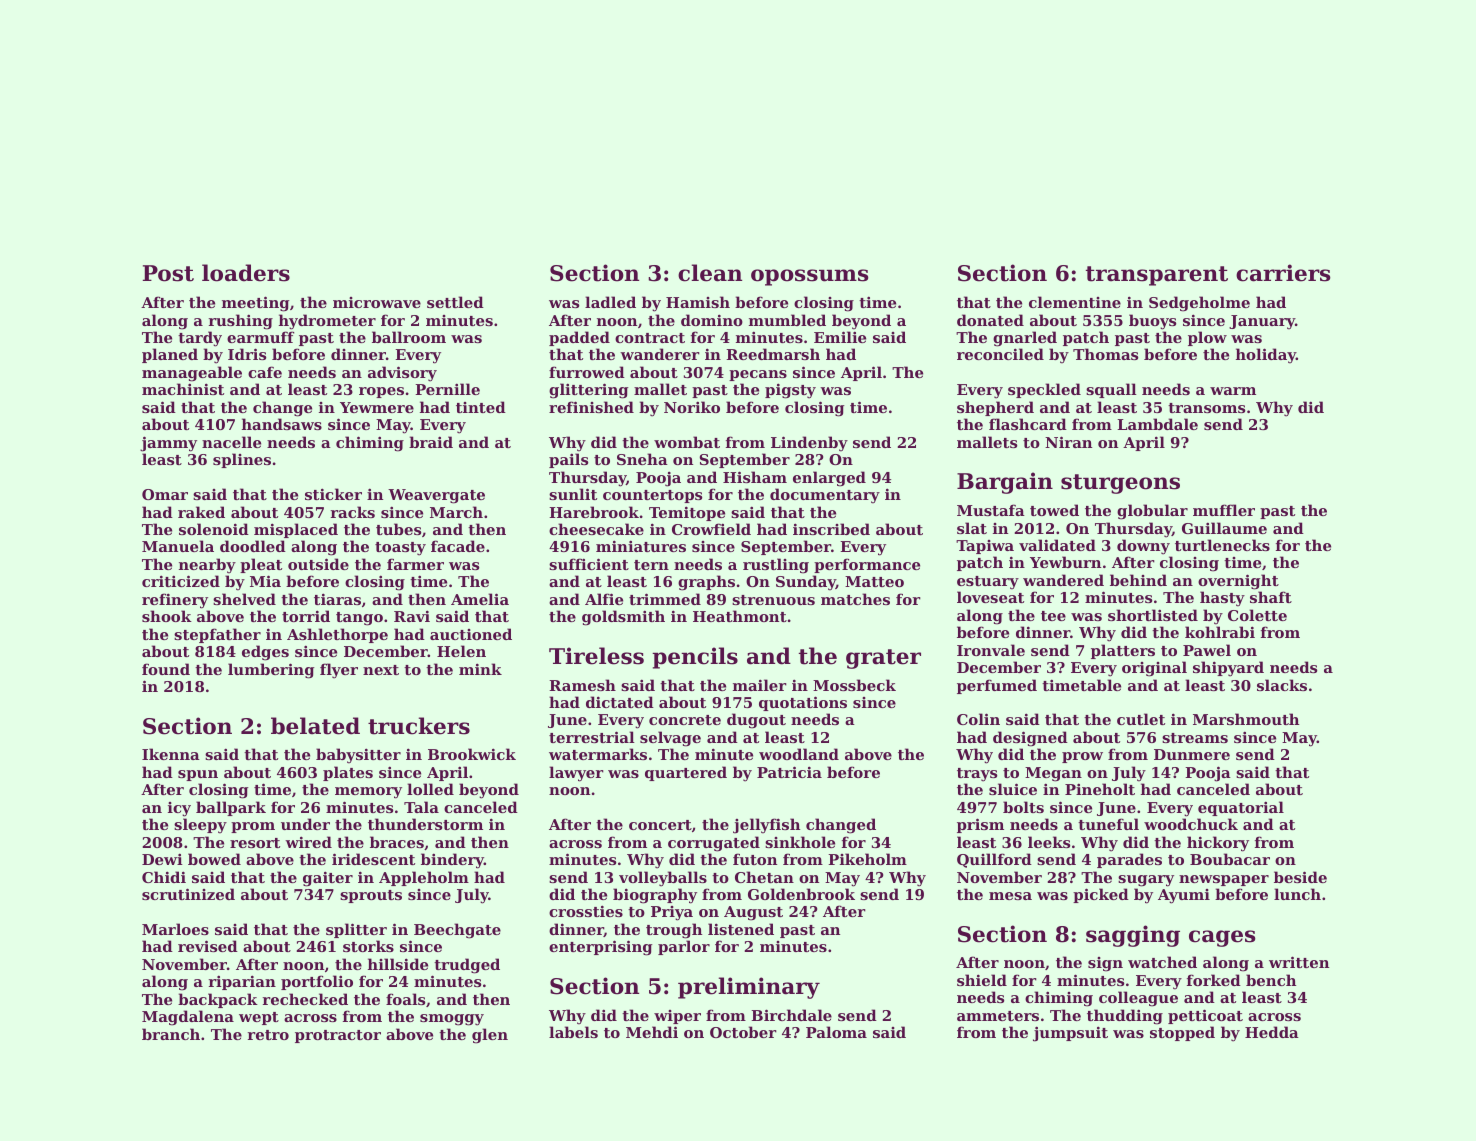 This screenshot has height=1141, width=1476. Describe the element at coordinates (1105, 354) in the screenshot. I see `Thomas` at that location.
